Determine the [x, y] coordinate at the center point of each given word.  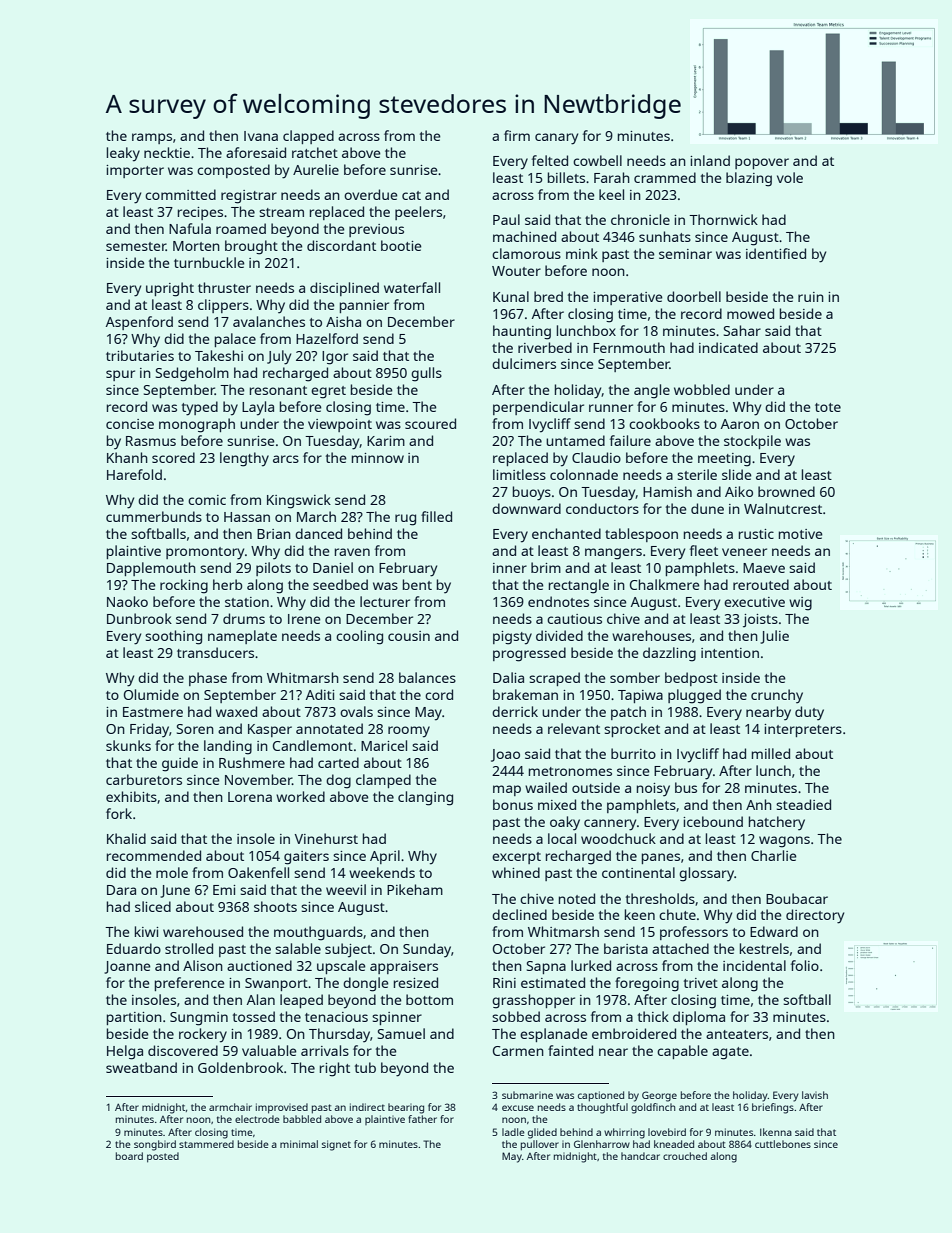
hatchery [777, 823]
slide [737, 474]
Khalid [126, 838]
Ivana [261, 136]
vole [790, 177]
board [129, 1156]
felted [550, 160]
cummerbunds [154, 516]
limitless [519, 474]
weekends [382, 872]
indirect [367, 1107]
